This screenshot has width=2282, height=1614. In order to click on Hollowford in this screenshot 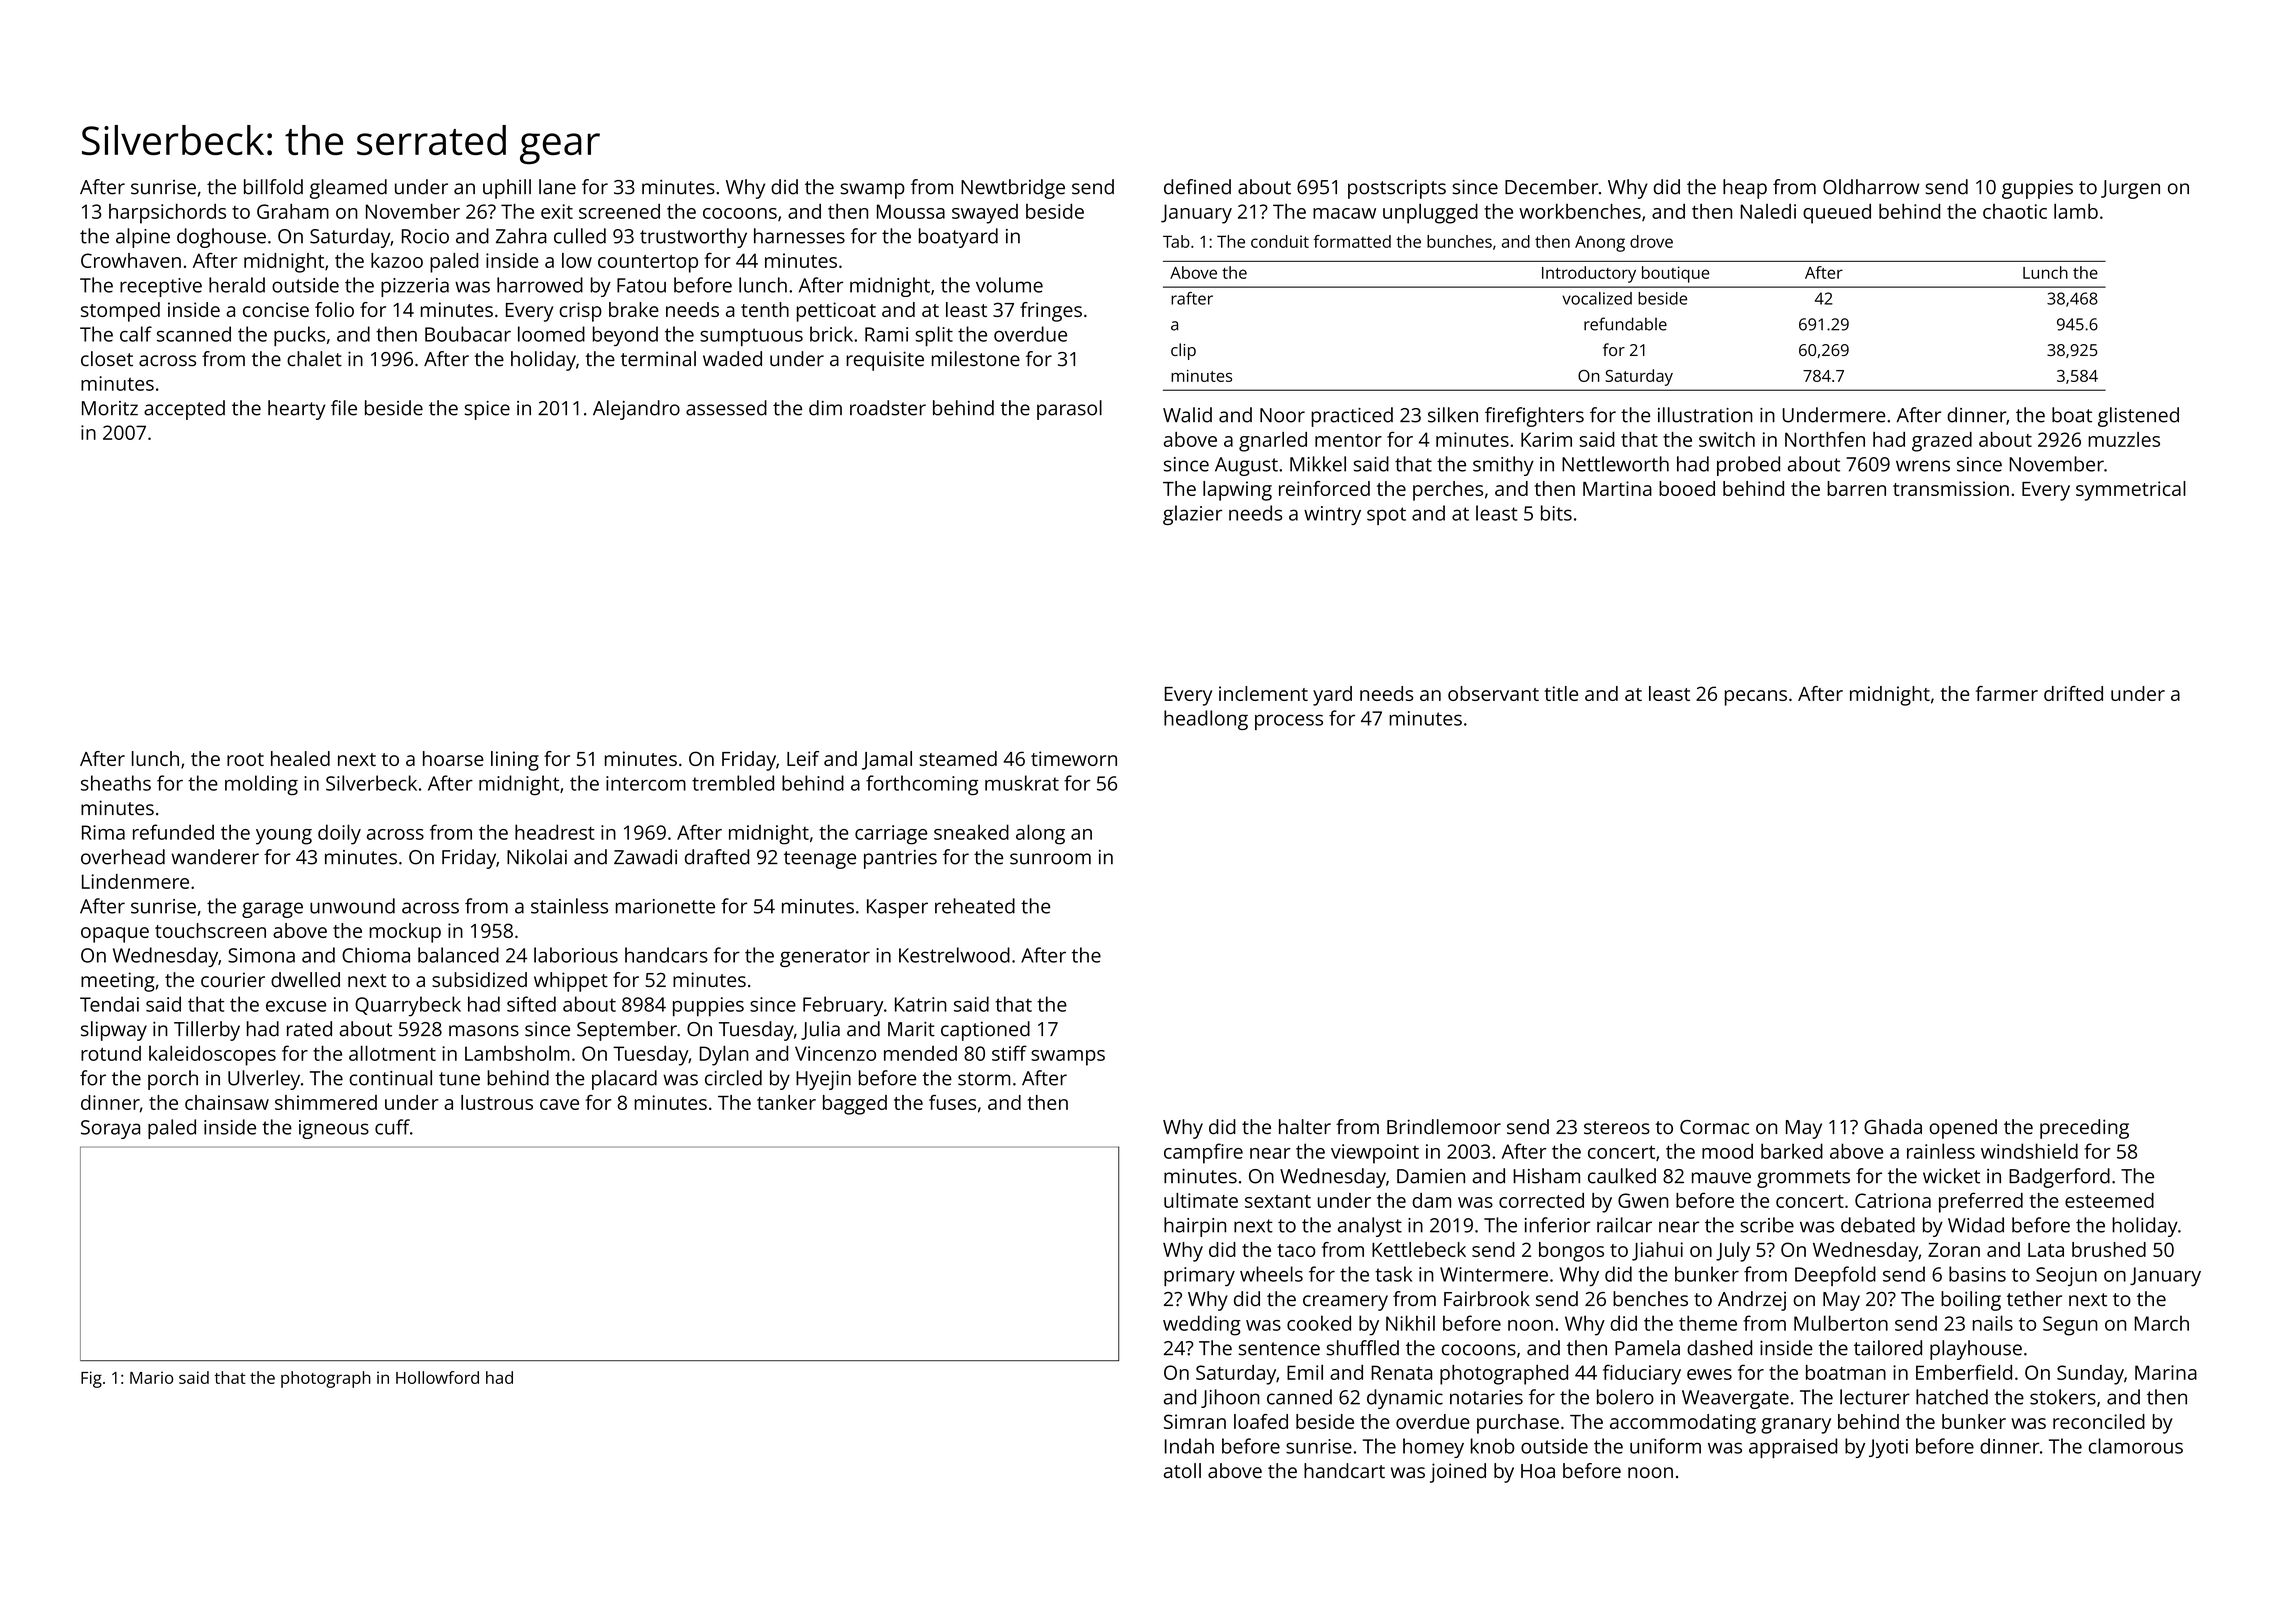, I will do `click(437, 1377)`.
